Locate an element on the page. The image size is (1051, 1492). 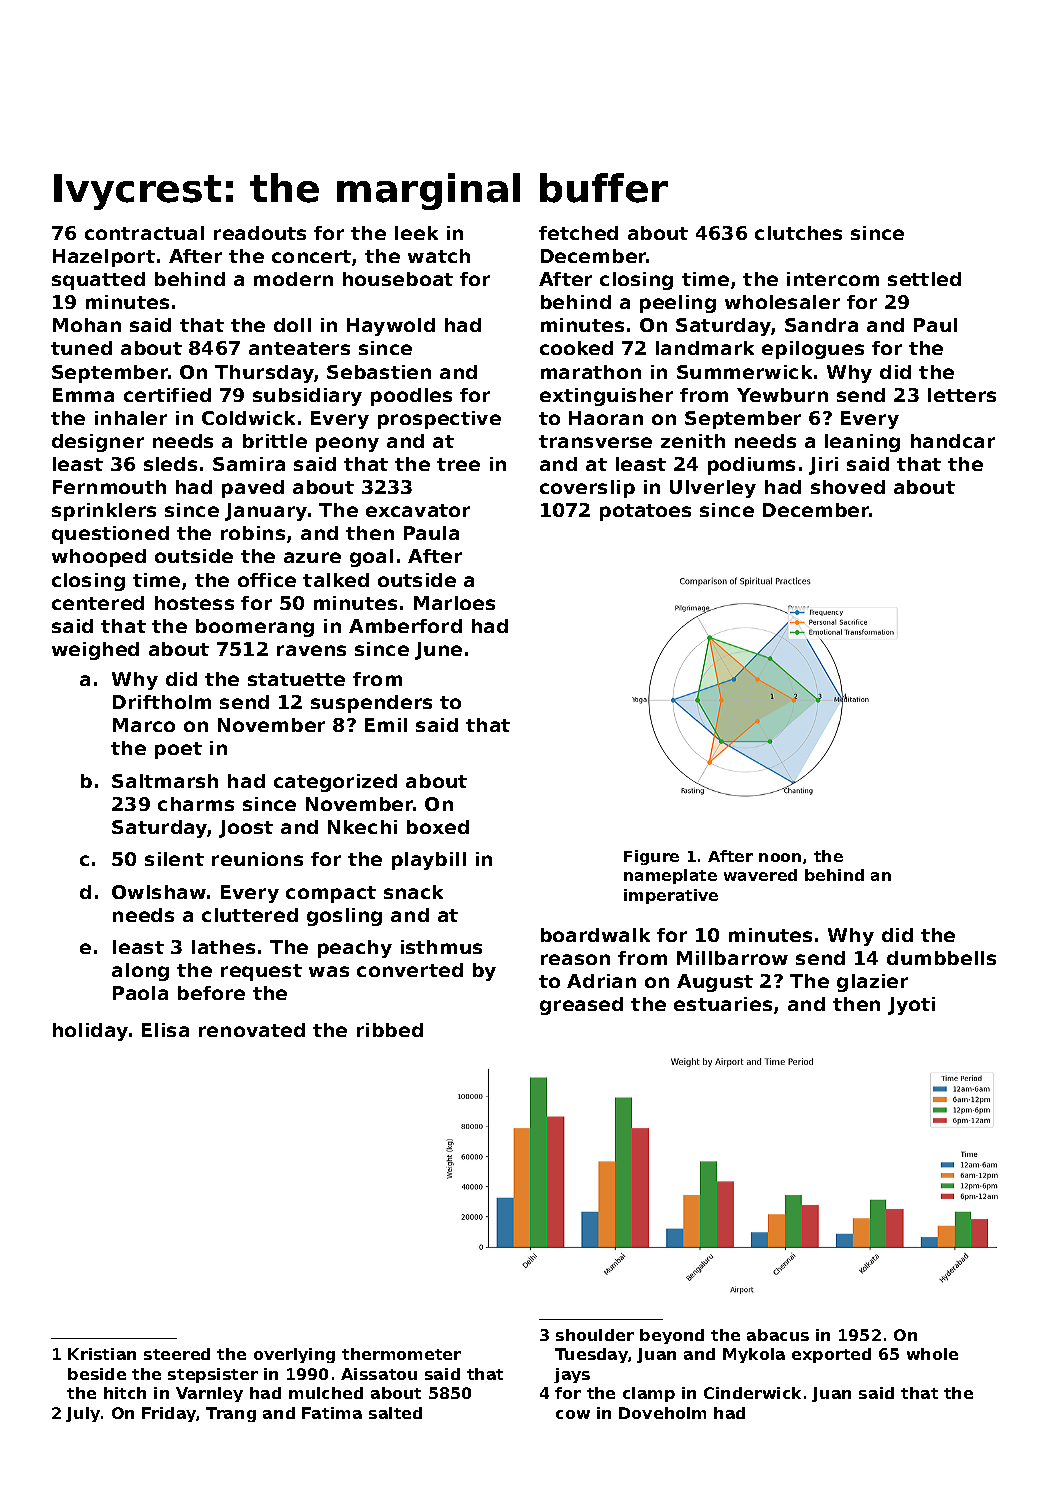
whooped is located at coordinates (99, 558).
